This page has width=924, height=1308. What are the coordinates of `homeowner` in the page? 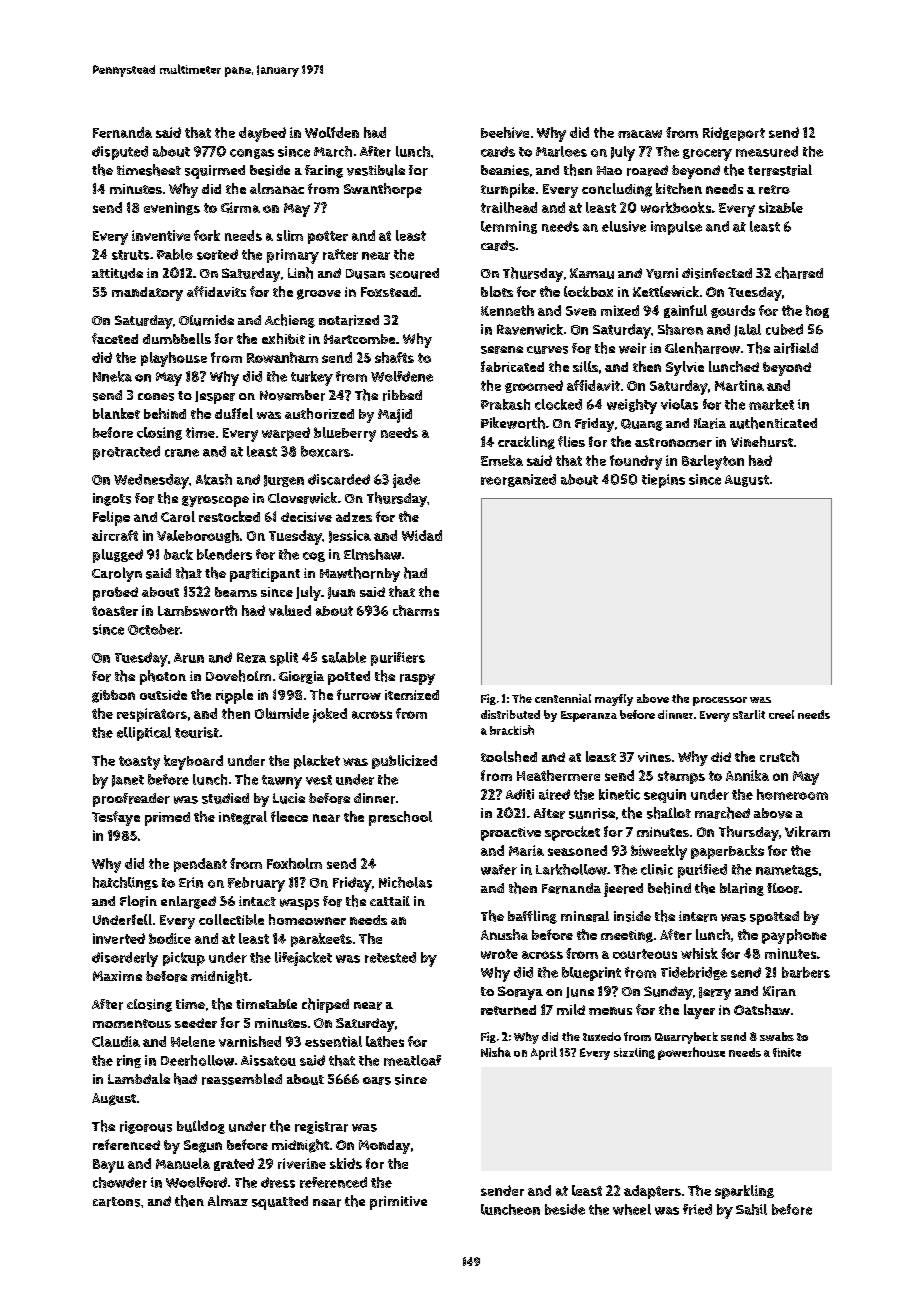 It's located at (307, 919).
